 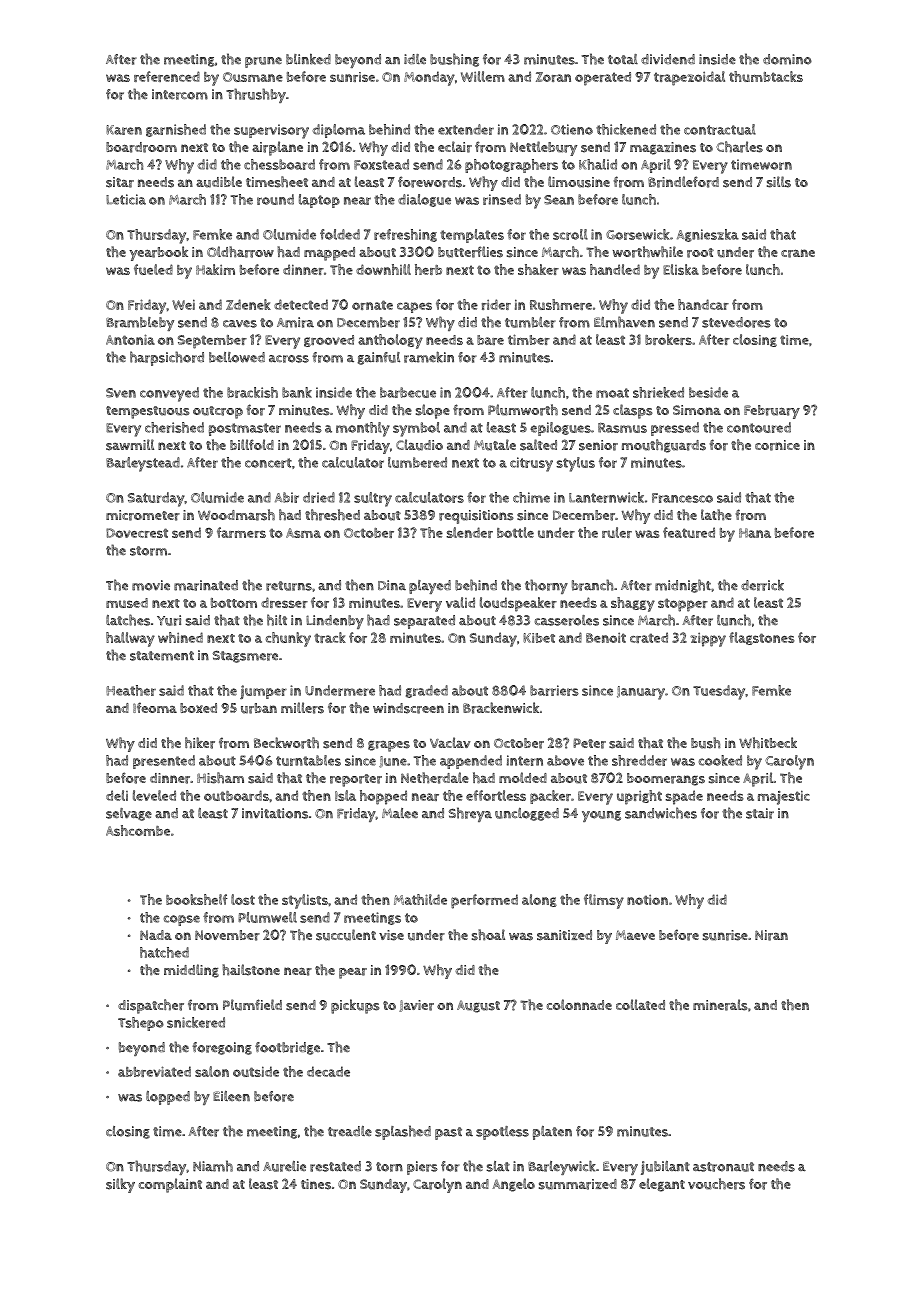 What do you see at coordinates (723, 1167) in the screenshot?
I see `astronaut` at bounding box center [723, 1167].
